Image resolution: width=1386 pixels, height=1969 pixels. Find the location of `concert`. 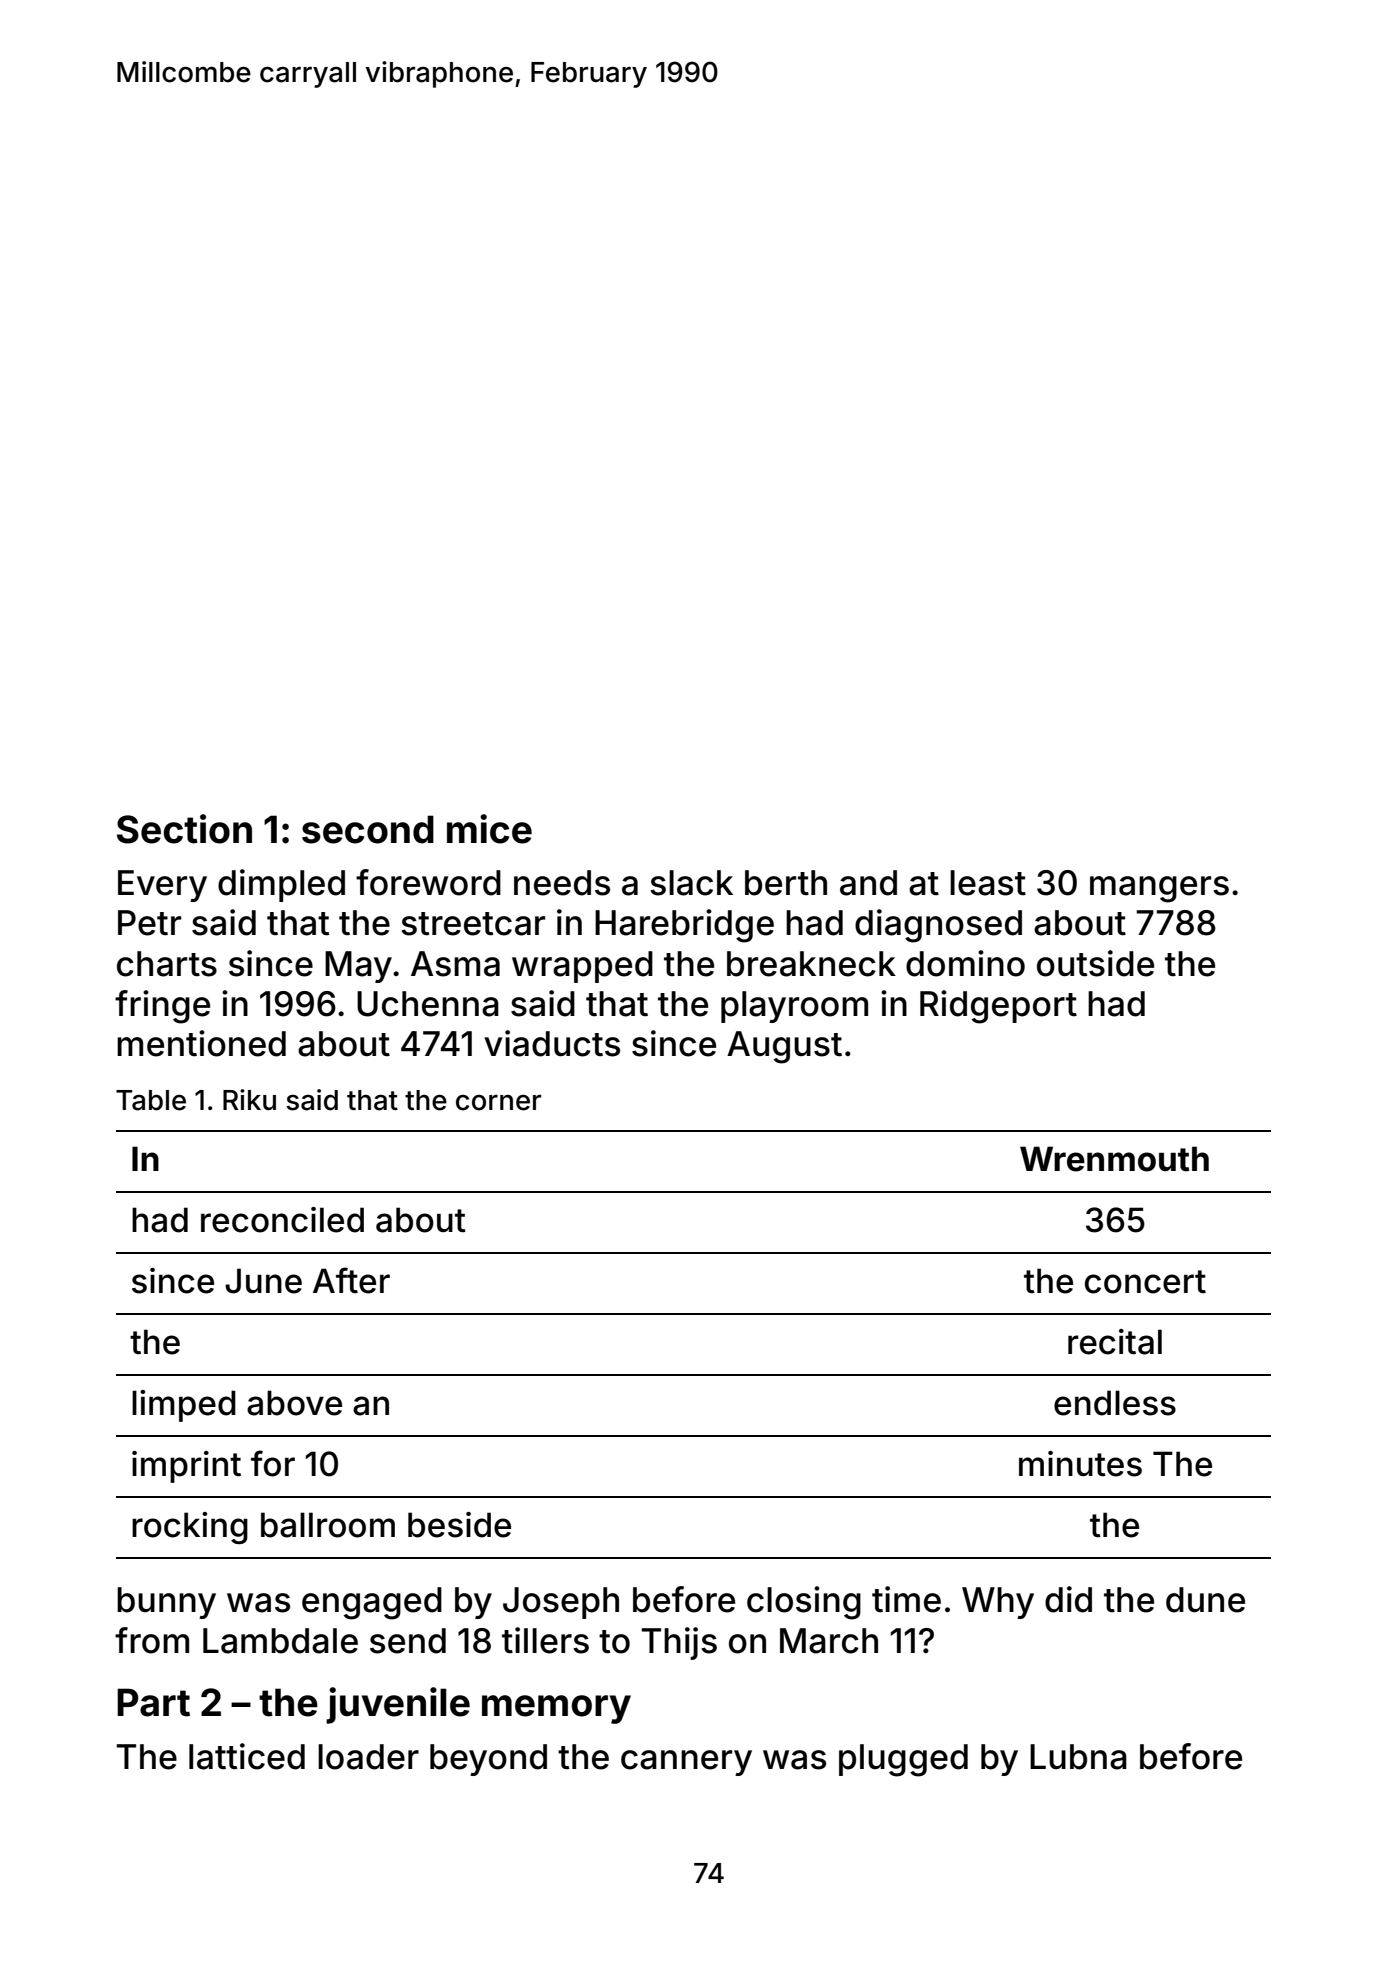

concert is located at coordinates (1145, 1282).
